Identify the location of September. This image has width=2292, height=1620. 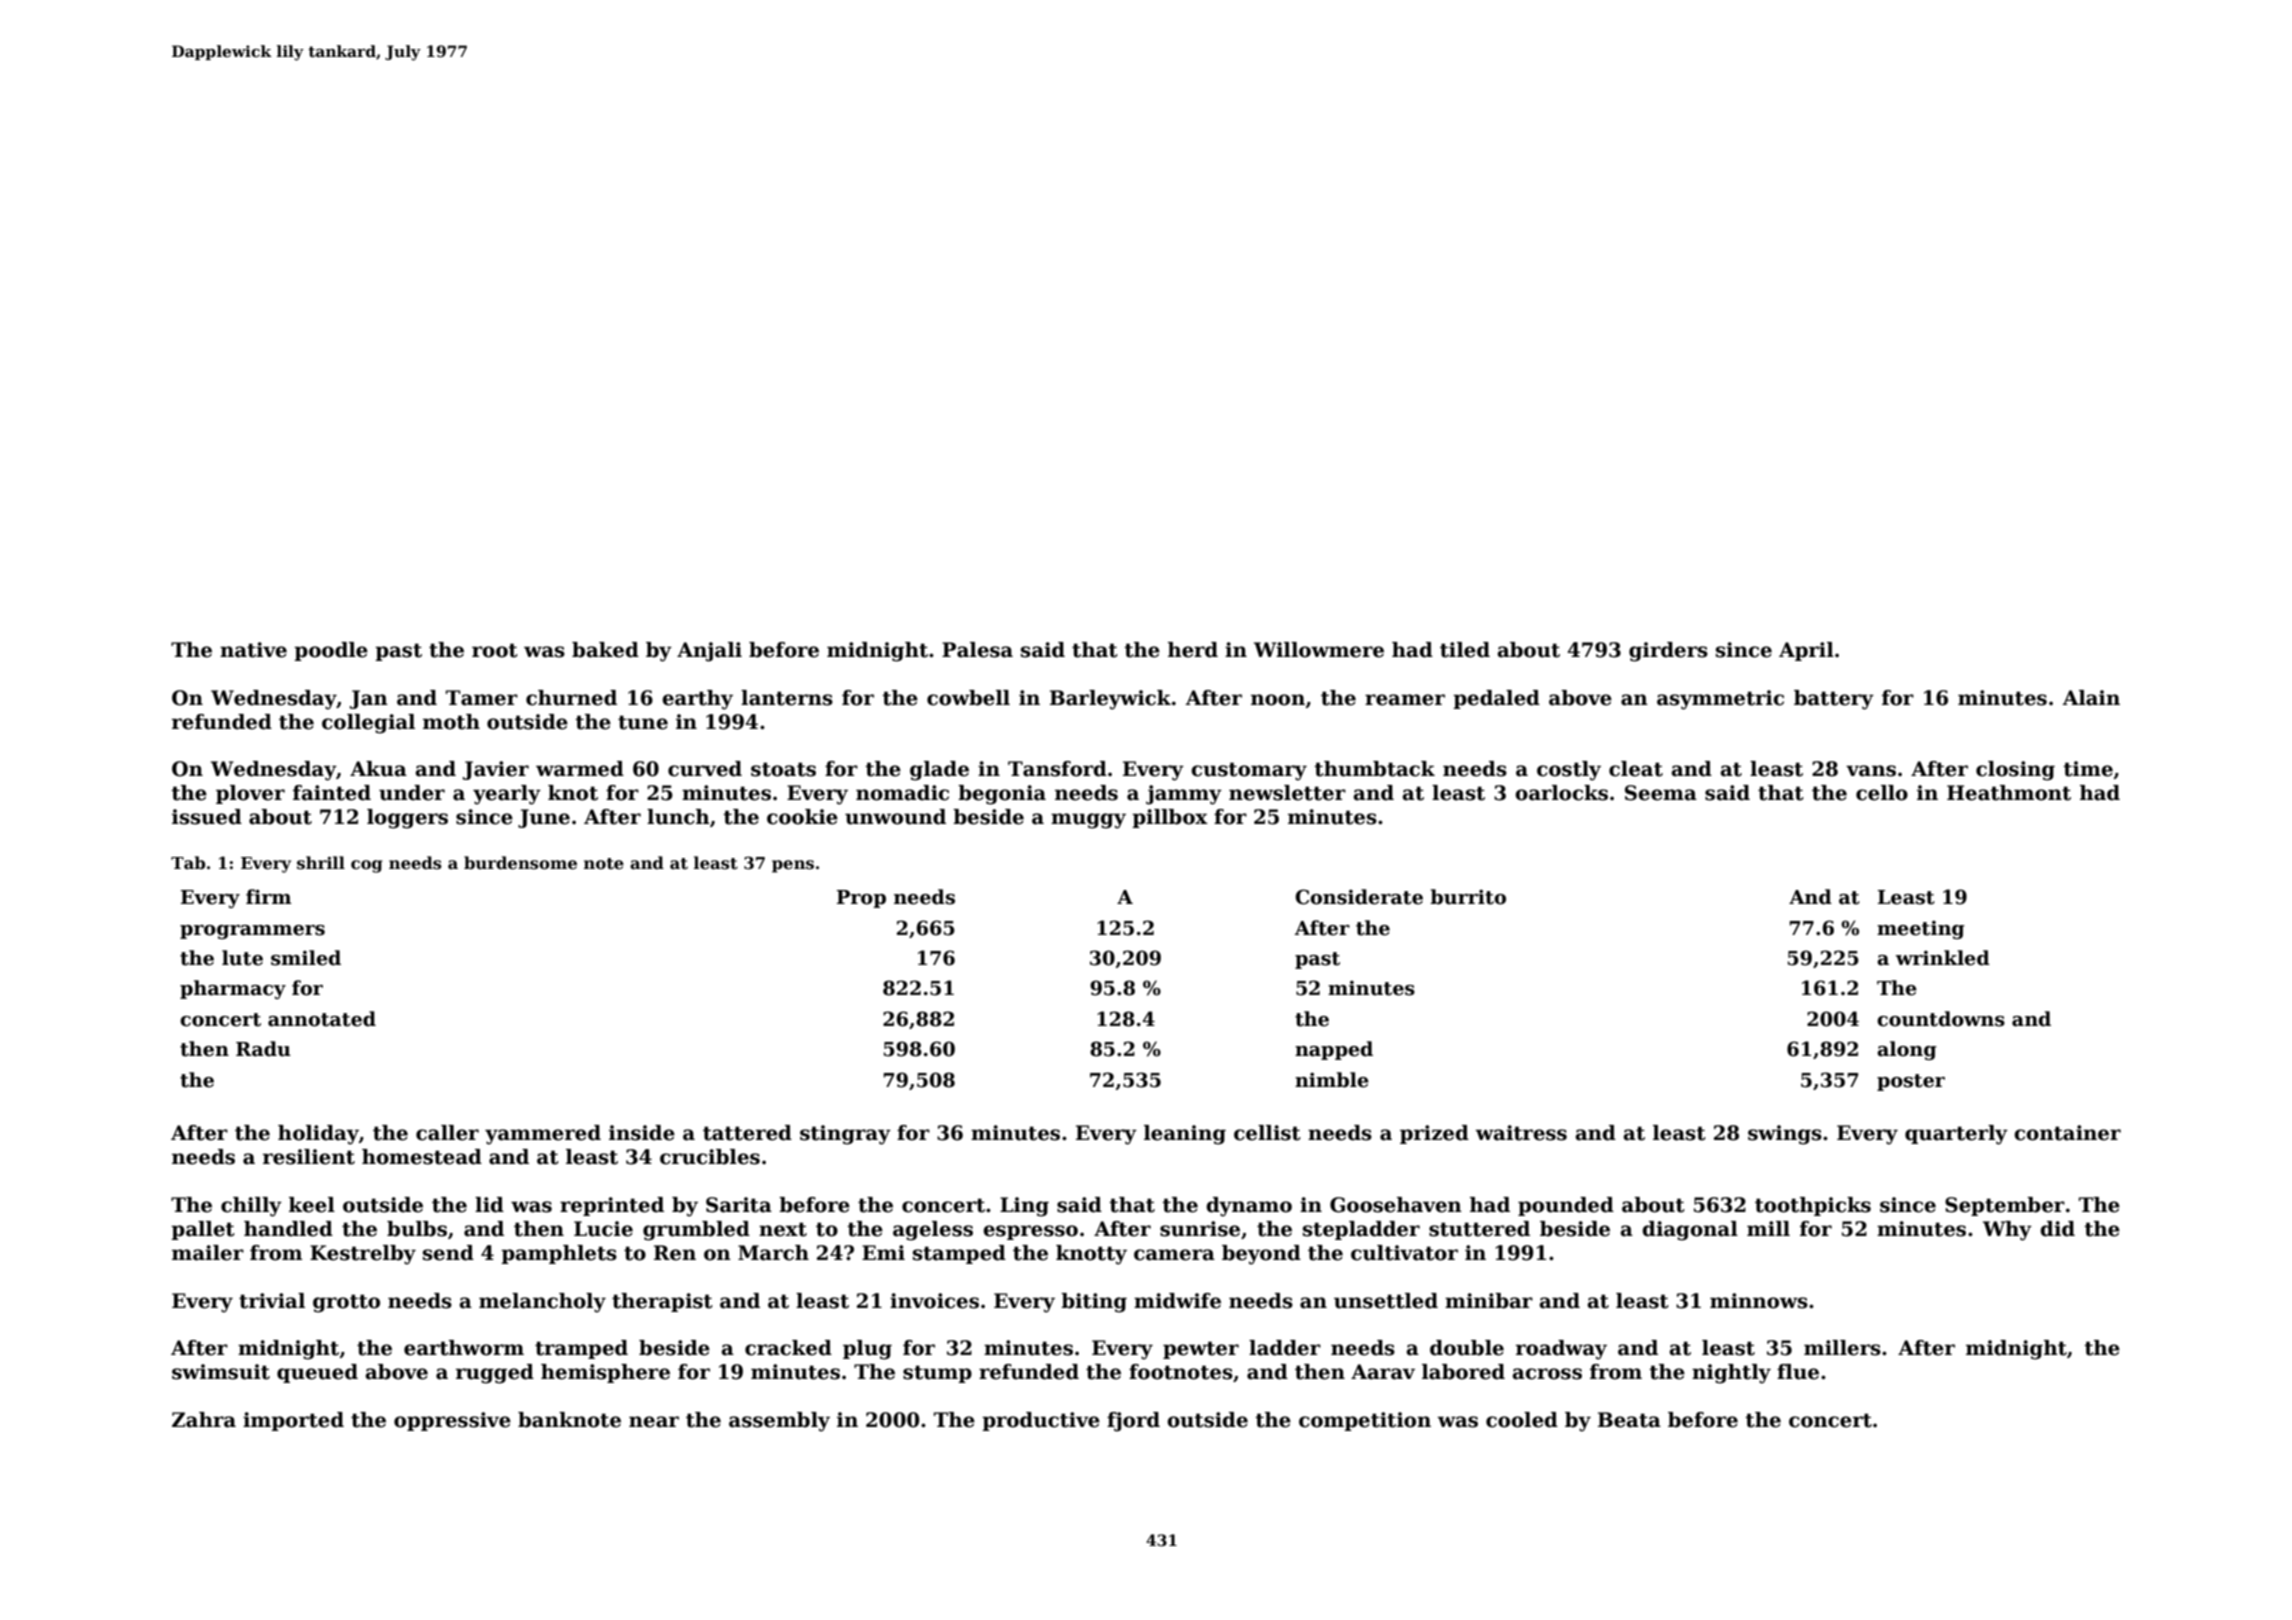
(2005, 1206).
